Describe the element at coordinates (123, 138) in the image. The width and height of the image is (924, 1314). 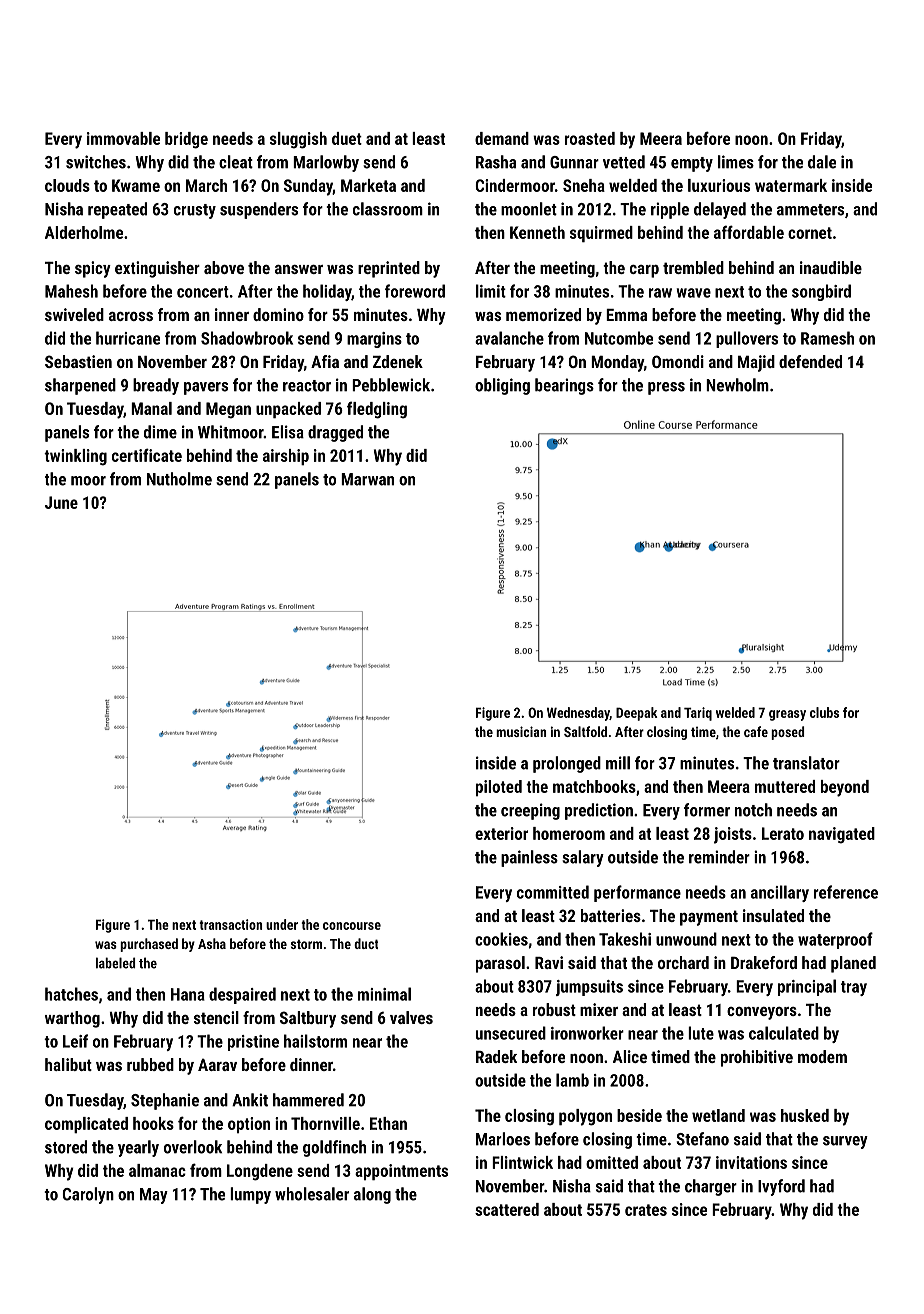
I see `immovable` at that location.
